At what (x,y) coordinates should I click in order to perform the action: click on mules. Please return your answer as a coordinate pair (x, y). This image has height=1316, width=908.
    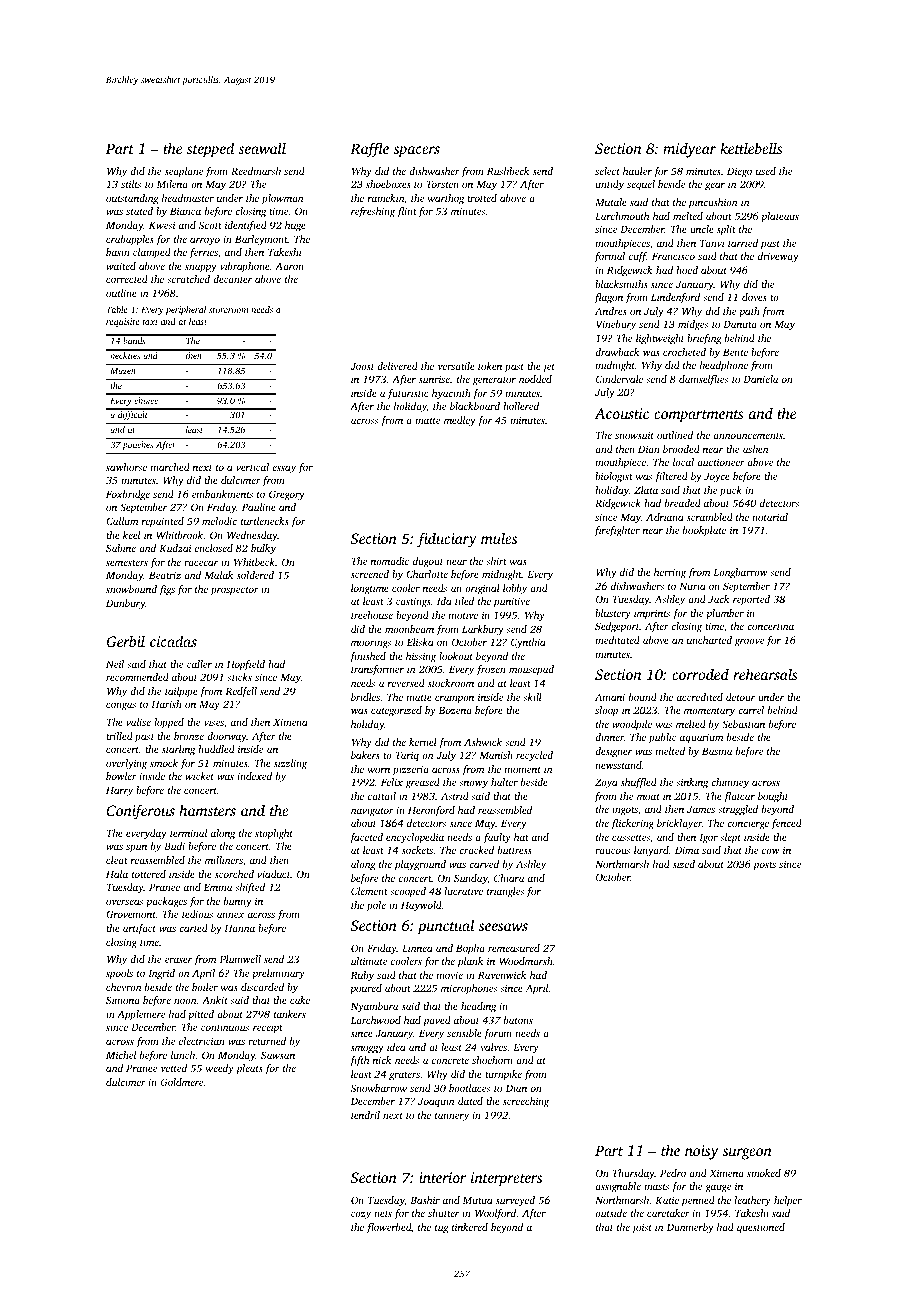
    Looking at the image, I should click on (499, 538).
